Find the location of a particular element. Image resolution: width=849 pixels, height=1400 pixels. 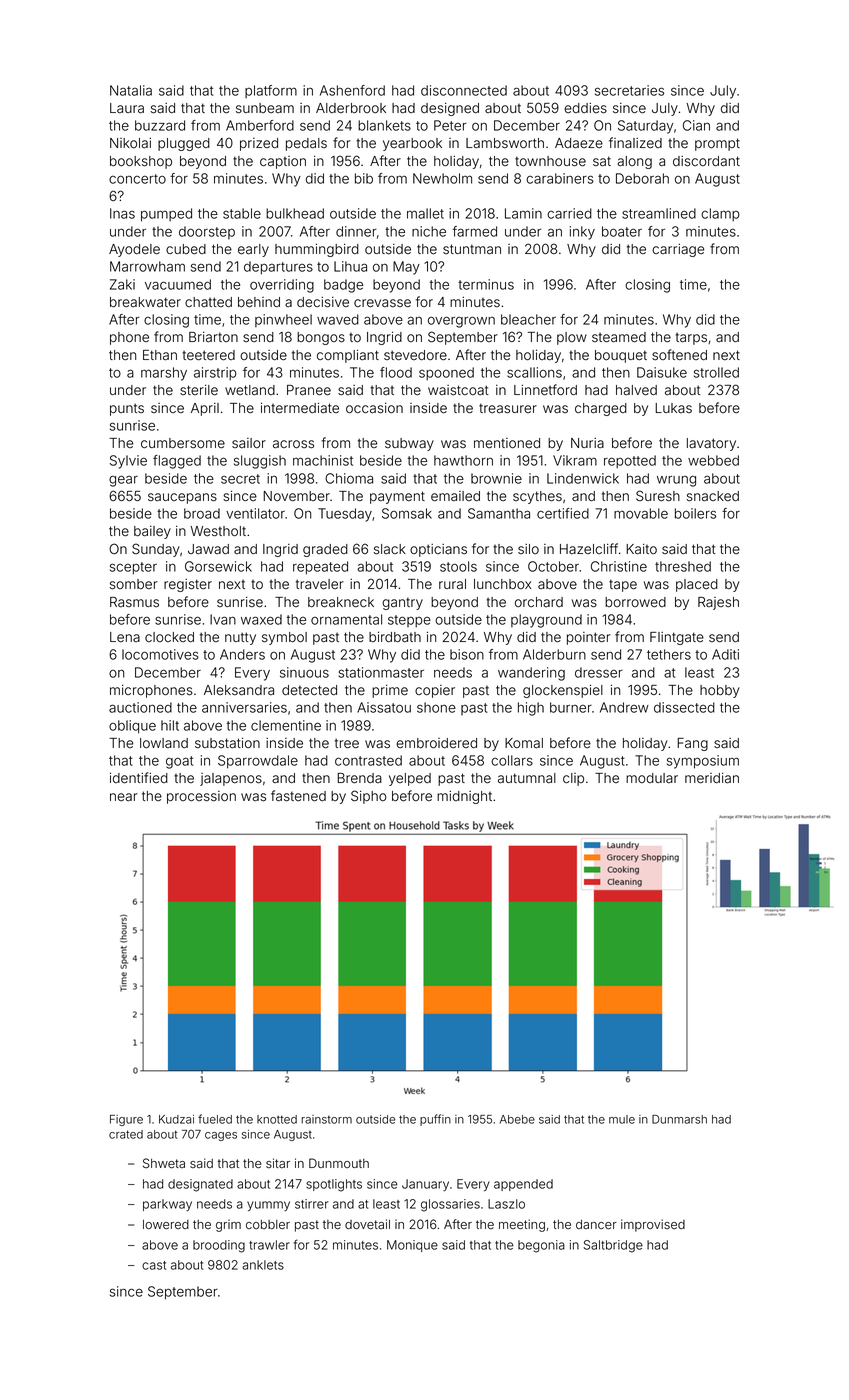

Natalia is located at coordinates (131, 90).
